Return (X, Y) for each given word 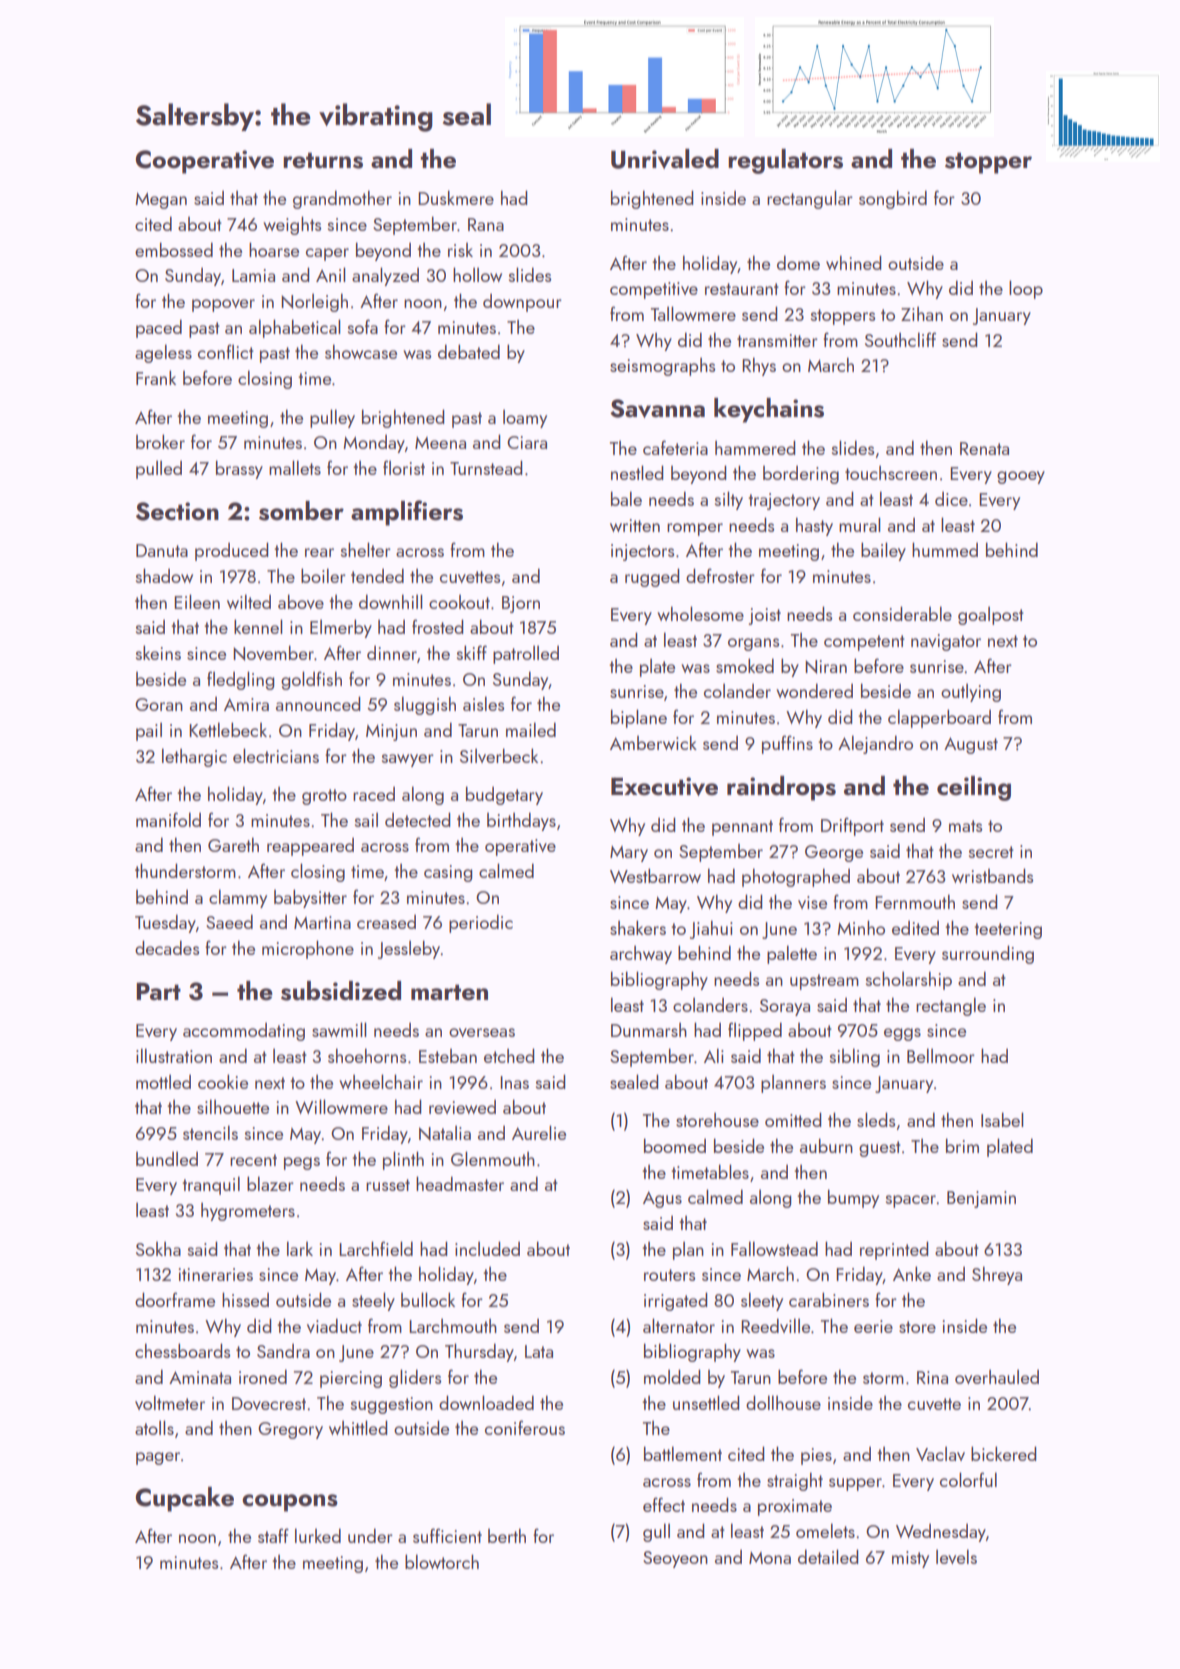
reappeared (310, 847)
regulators (785, 161)
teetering (1008, 930)
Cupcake (184, 1499)
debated (469, 351)
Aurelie (539, 1132)
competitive (654, 290)
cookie (223, 1081)
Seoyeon (675, 1559)
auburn (826, 1145)
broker (160, 441)
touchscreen (891, 473)
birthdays (521, 821)
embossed (174, 249)
